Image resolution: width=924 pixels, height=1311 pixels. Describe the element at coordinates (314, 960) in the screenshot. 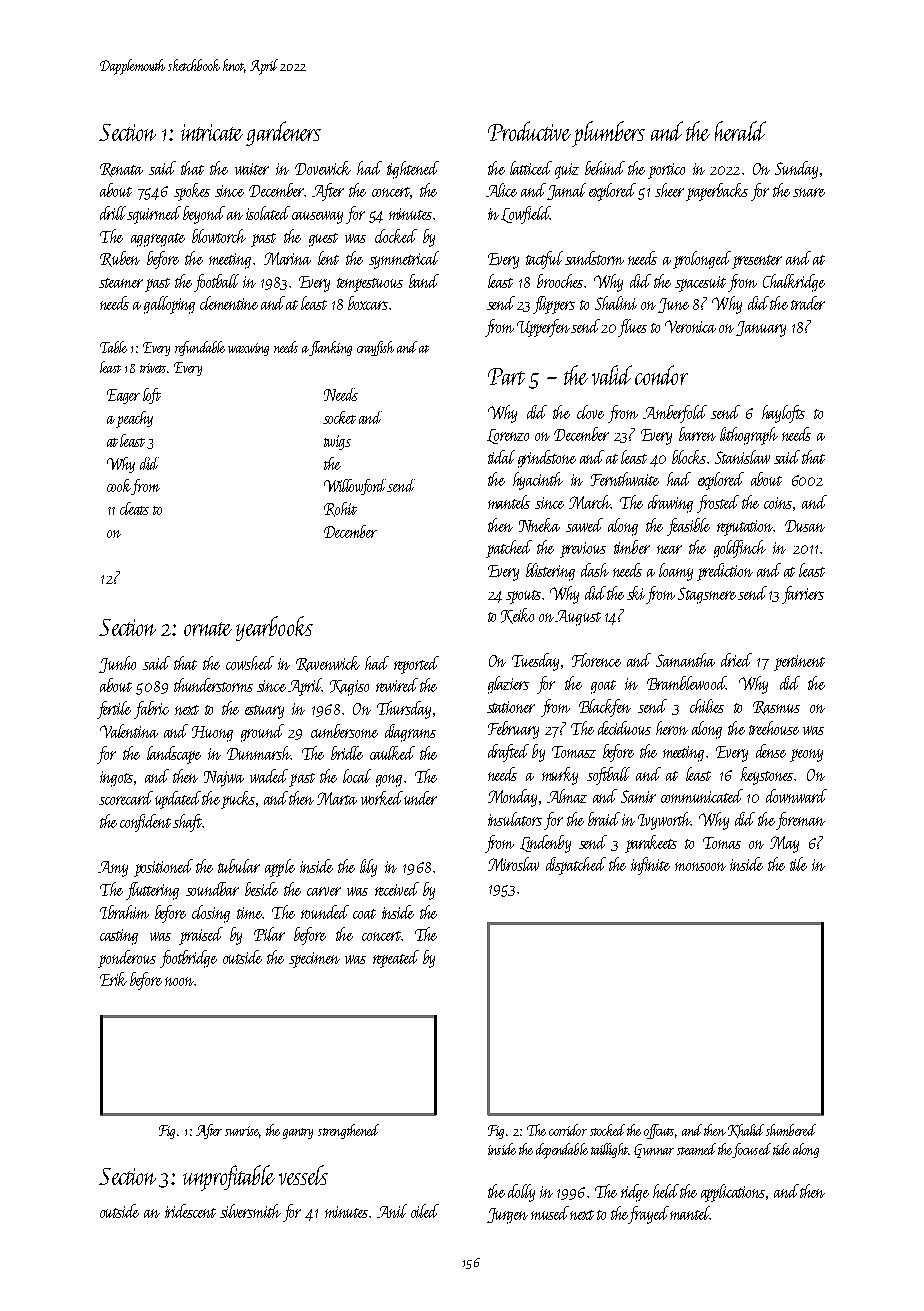

I see `specimen` at that location.
